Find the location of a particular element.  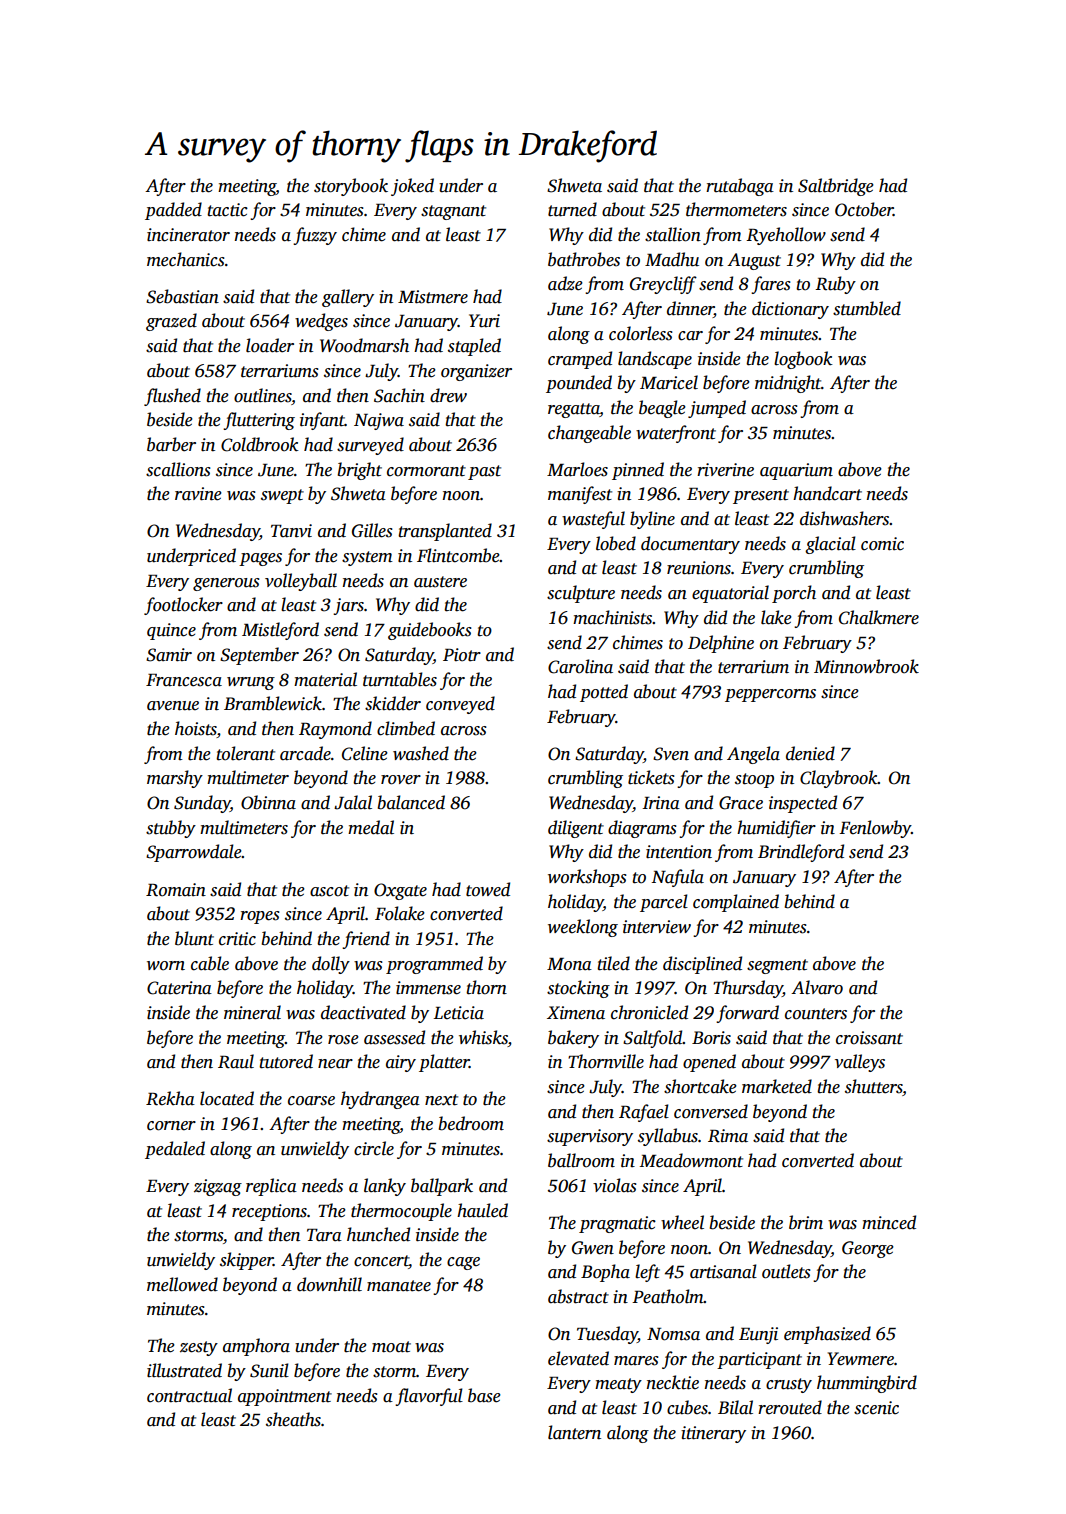

downhill is located at coordinates (329, 1284).
